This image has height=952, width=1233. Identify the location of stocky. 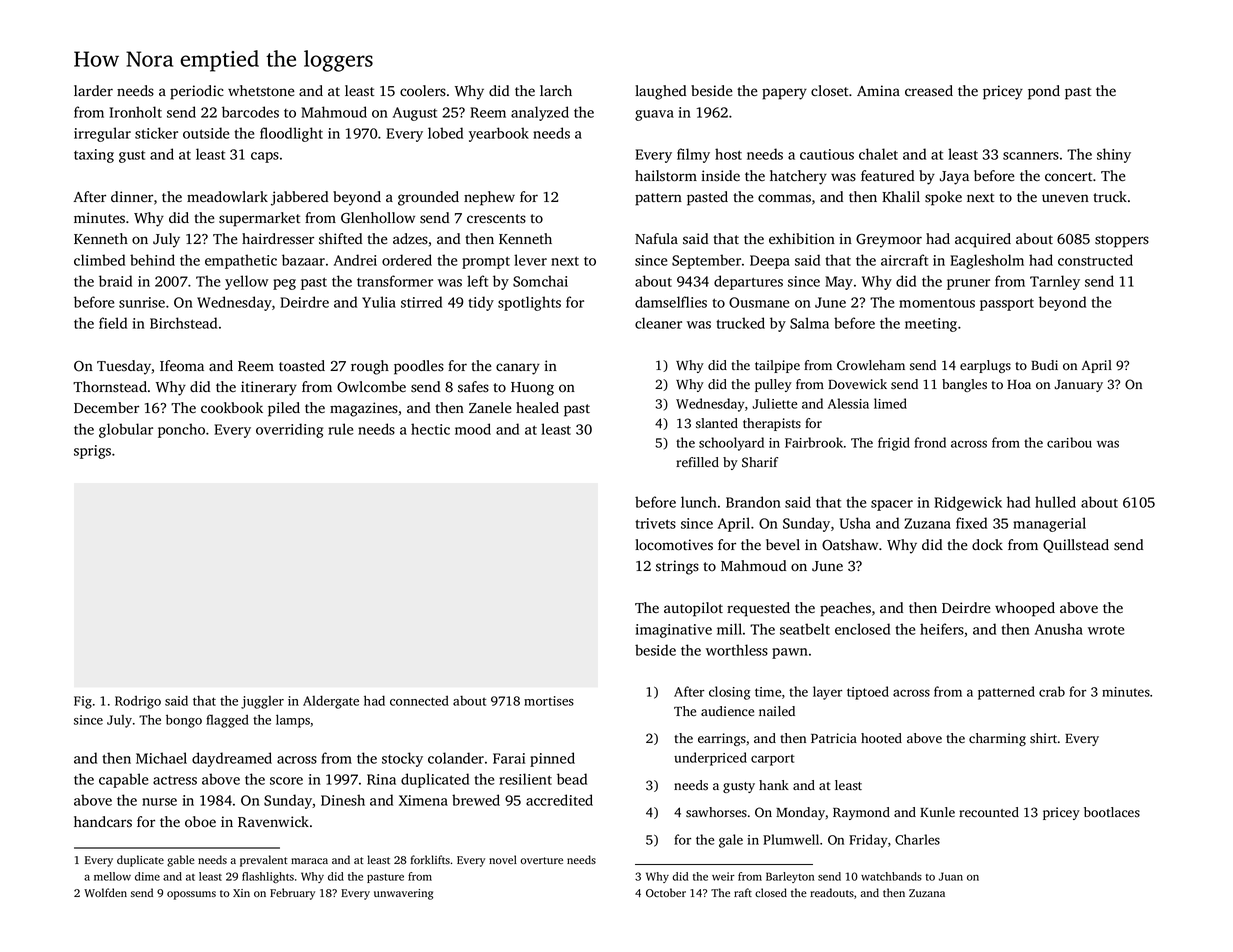
(402, 759).
